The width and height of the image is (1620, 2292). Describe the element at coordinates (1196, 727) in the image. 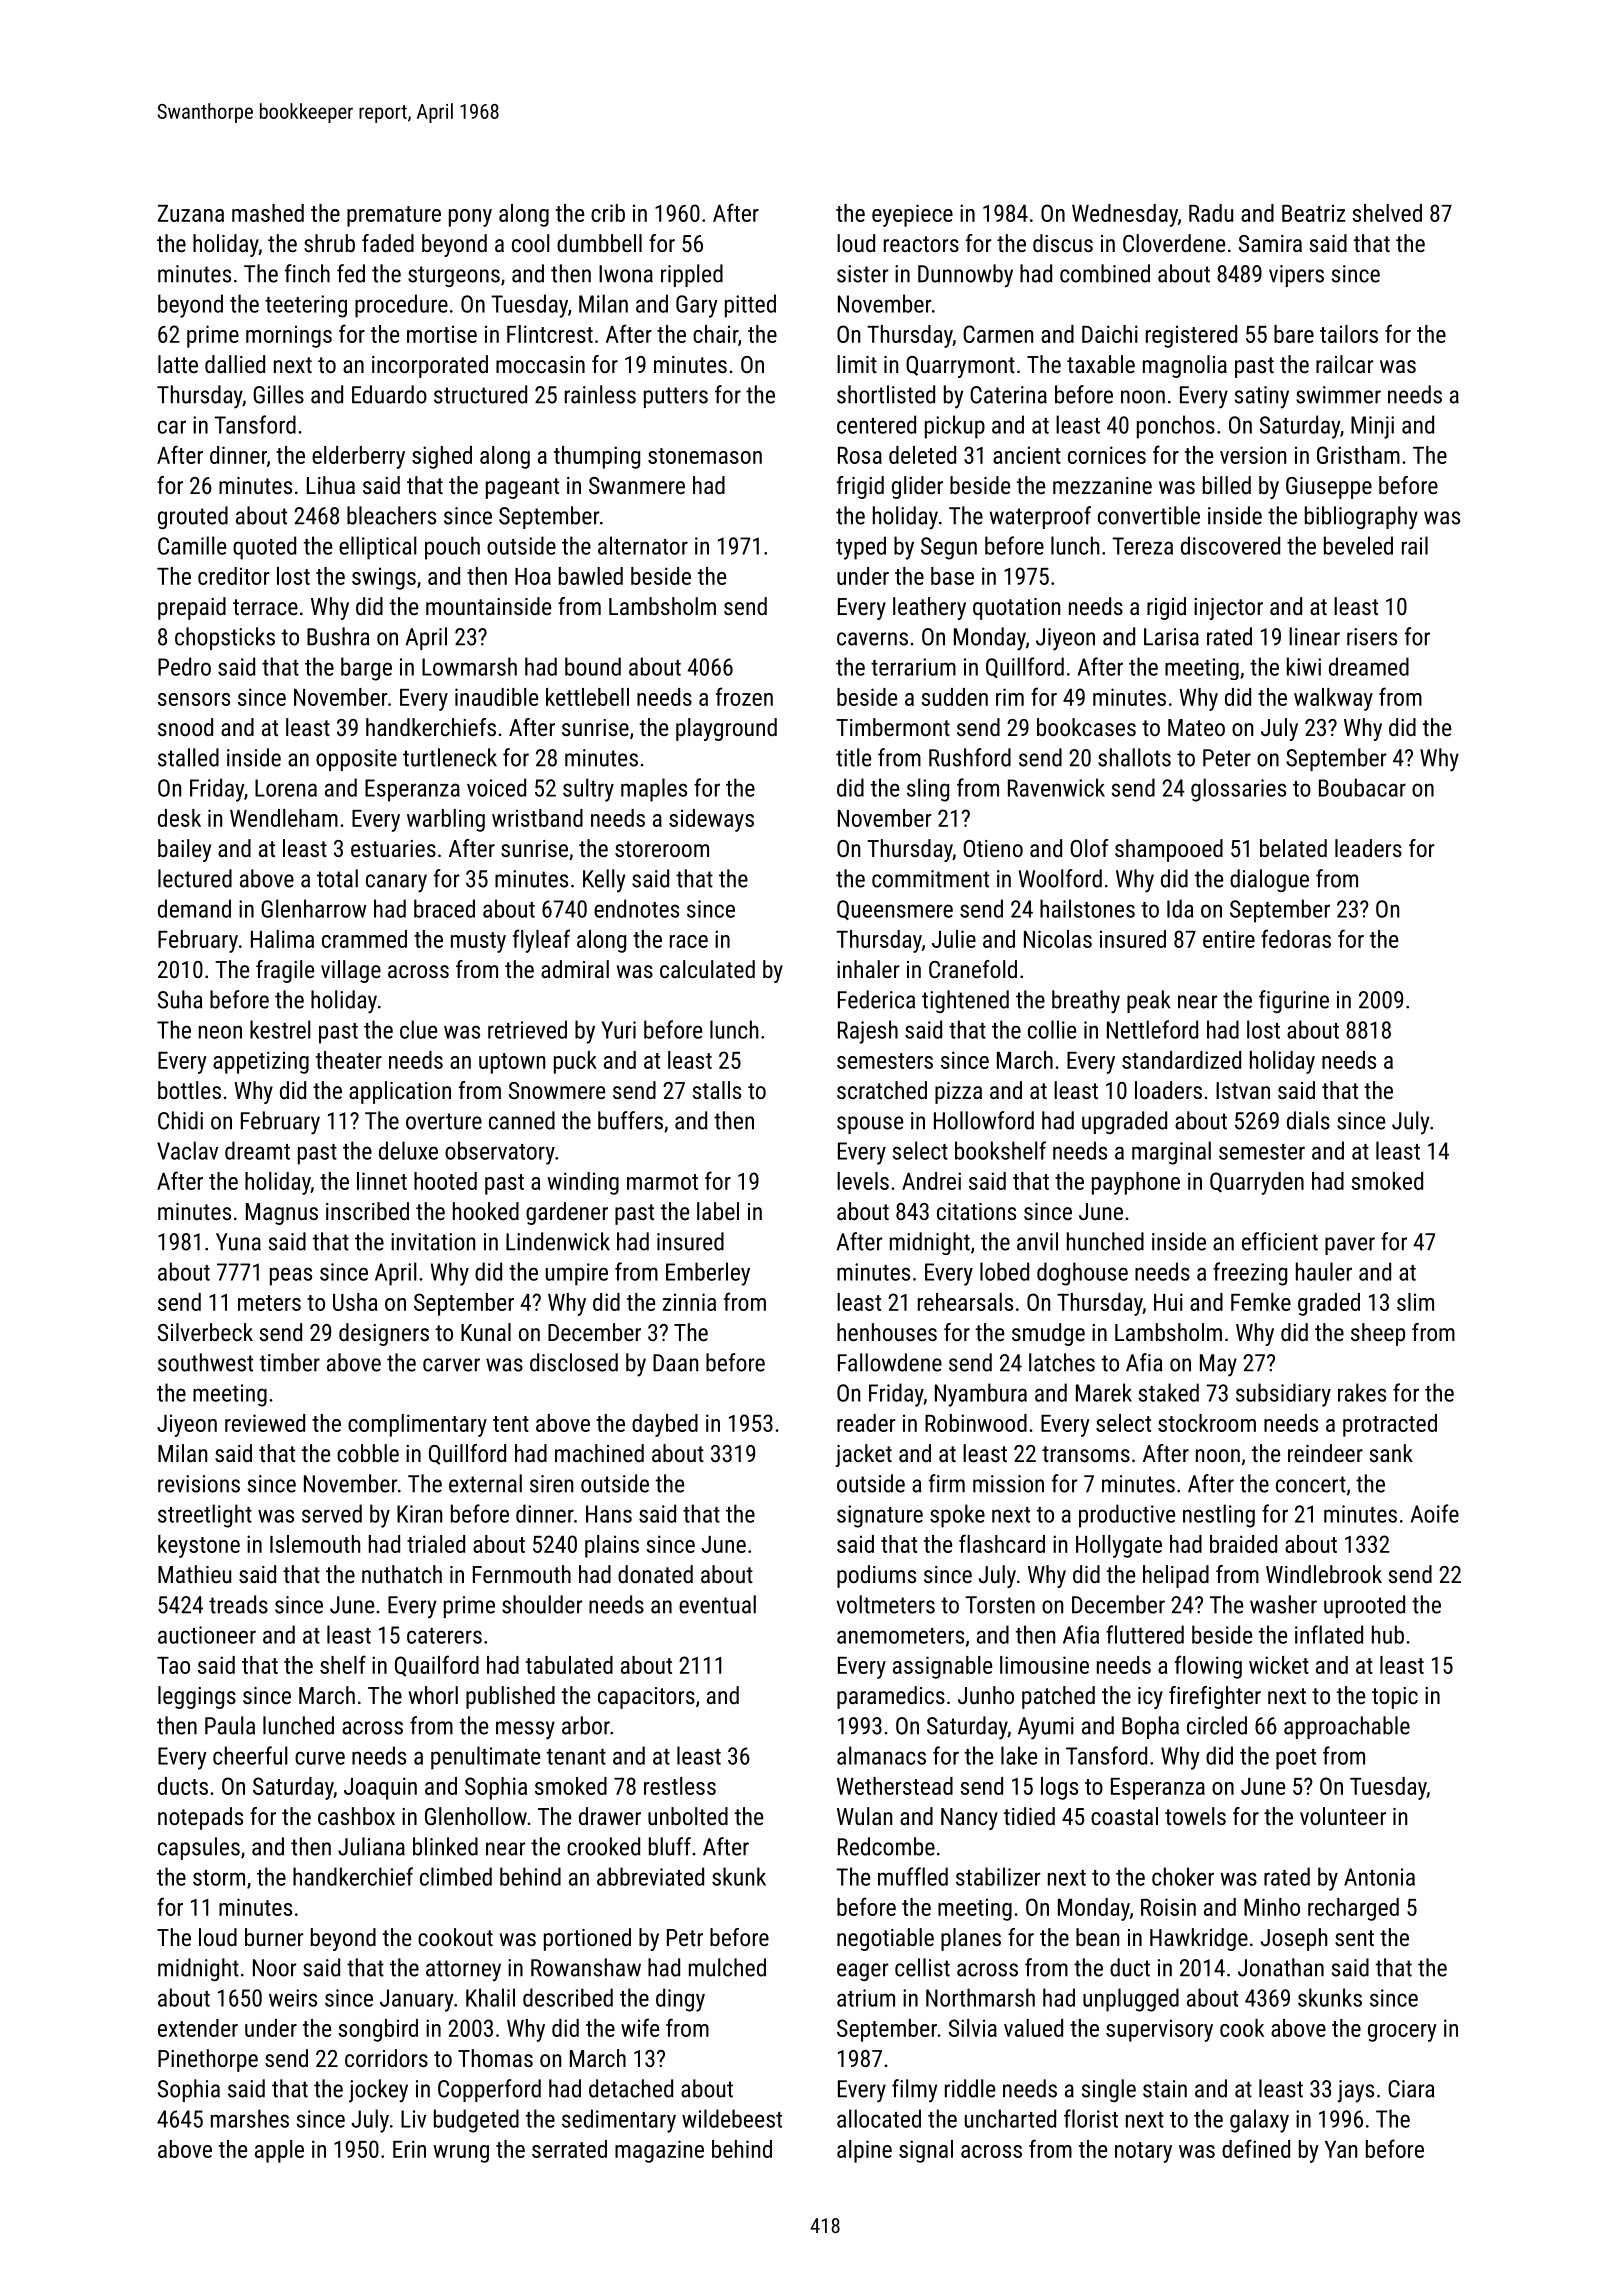

I see `Mateo` at that location.
